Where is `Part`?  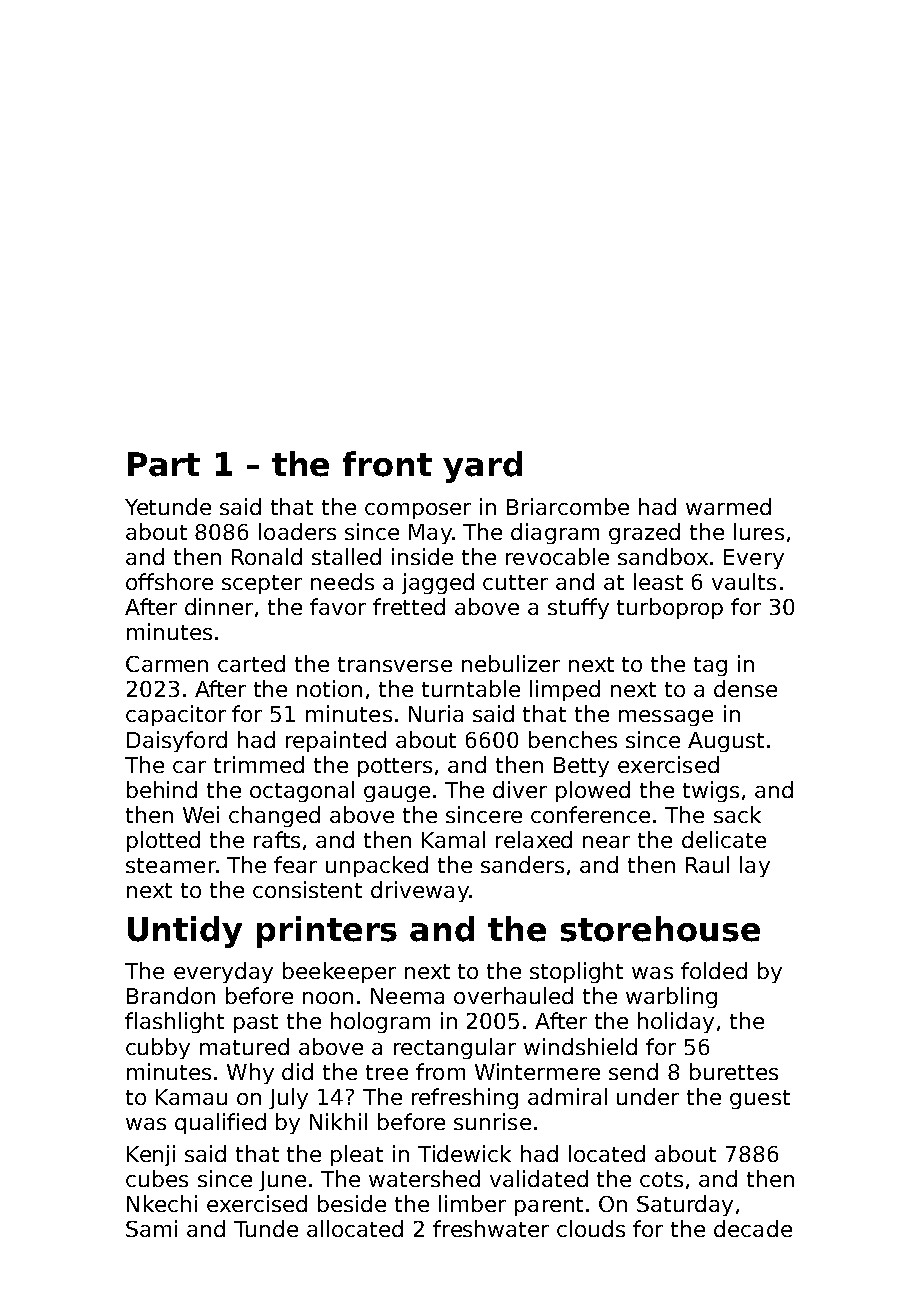
Part is located at coordinates (164, 464).
